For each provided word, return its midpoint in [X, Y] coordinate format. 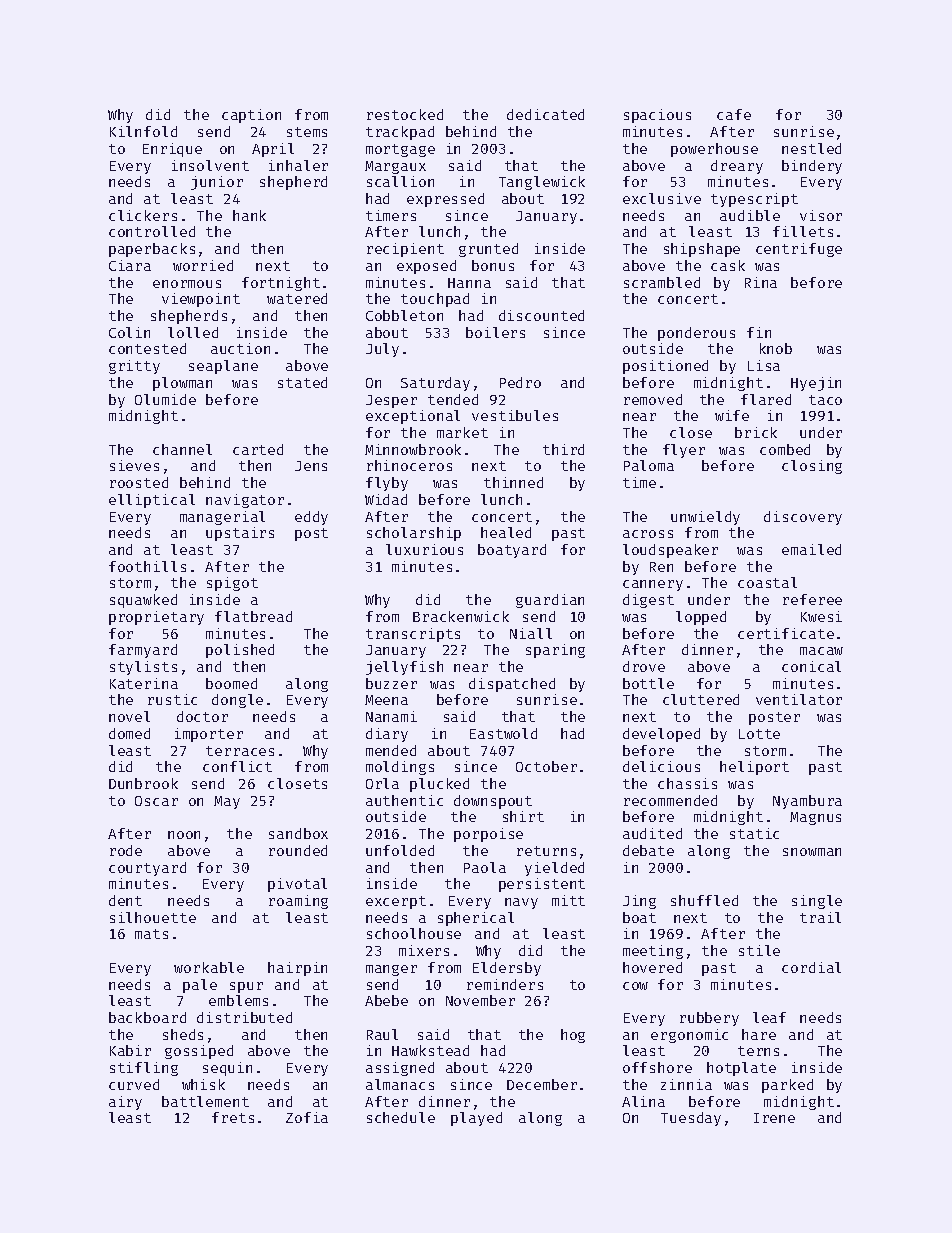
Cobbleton [404, 315]
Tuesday [691, 1119]
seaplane [223, 367]
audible [750, 215]
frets [233, 1117]
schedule [401, 1117]
